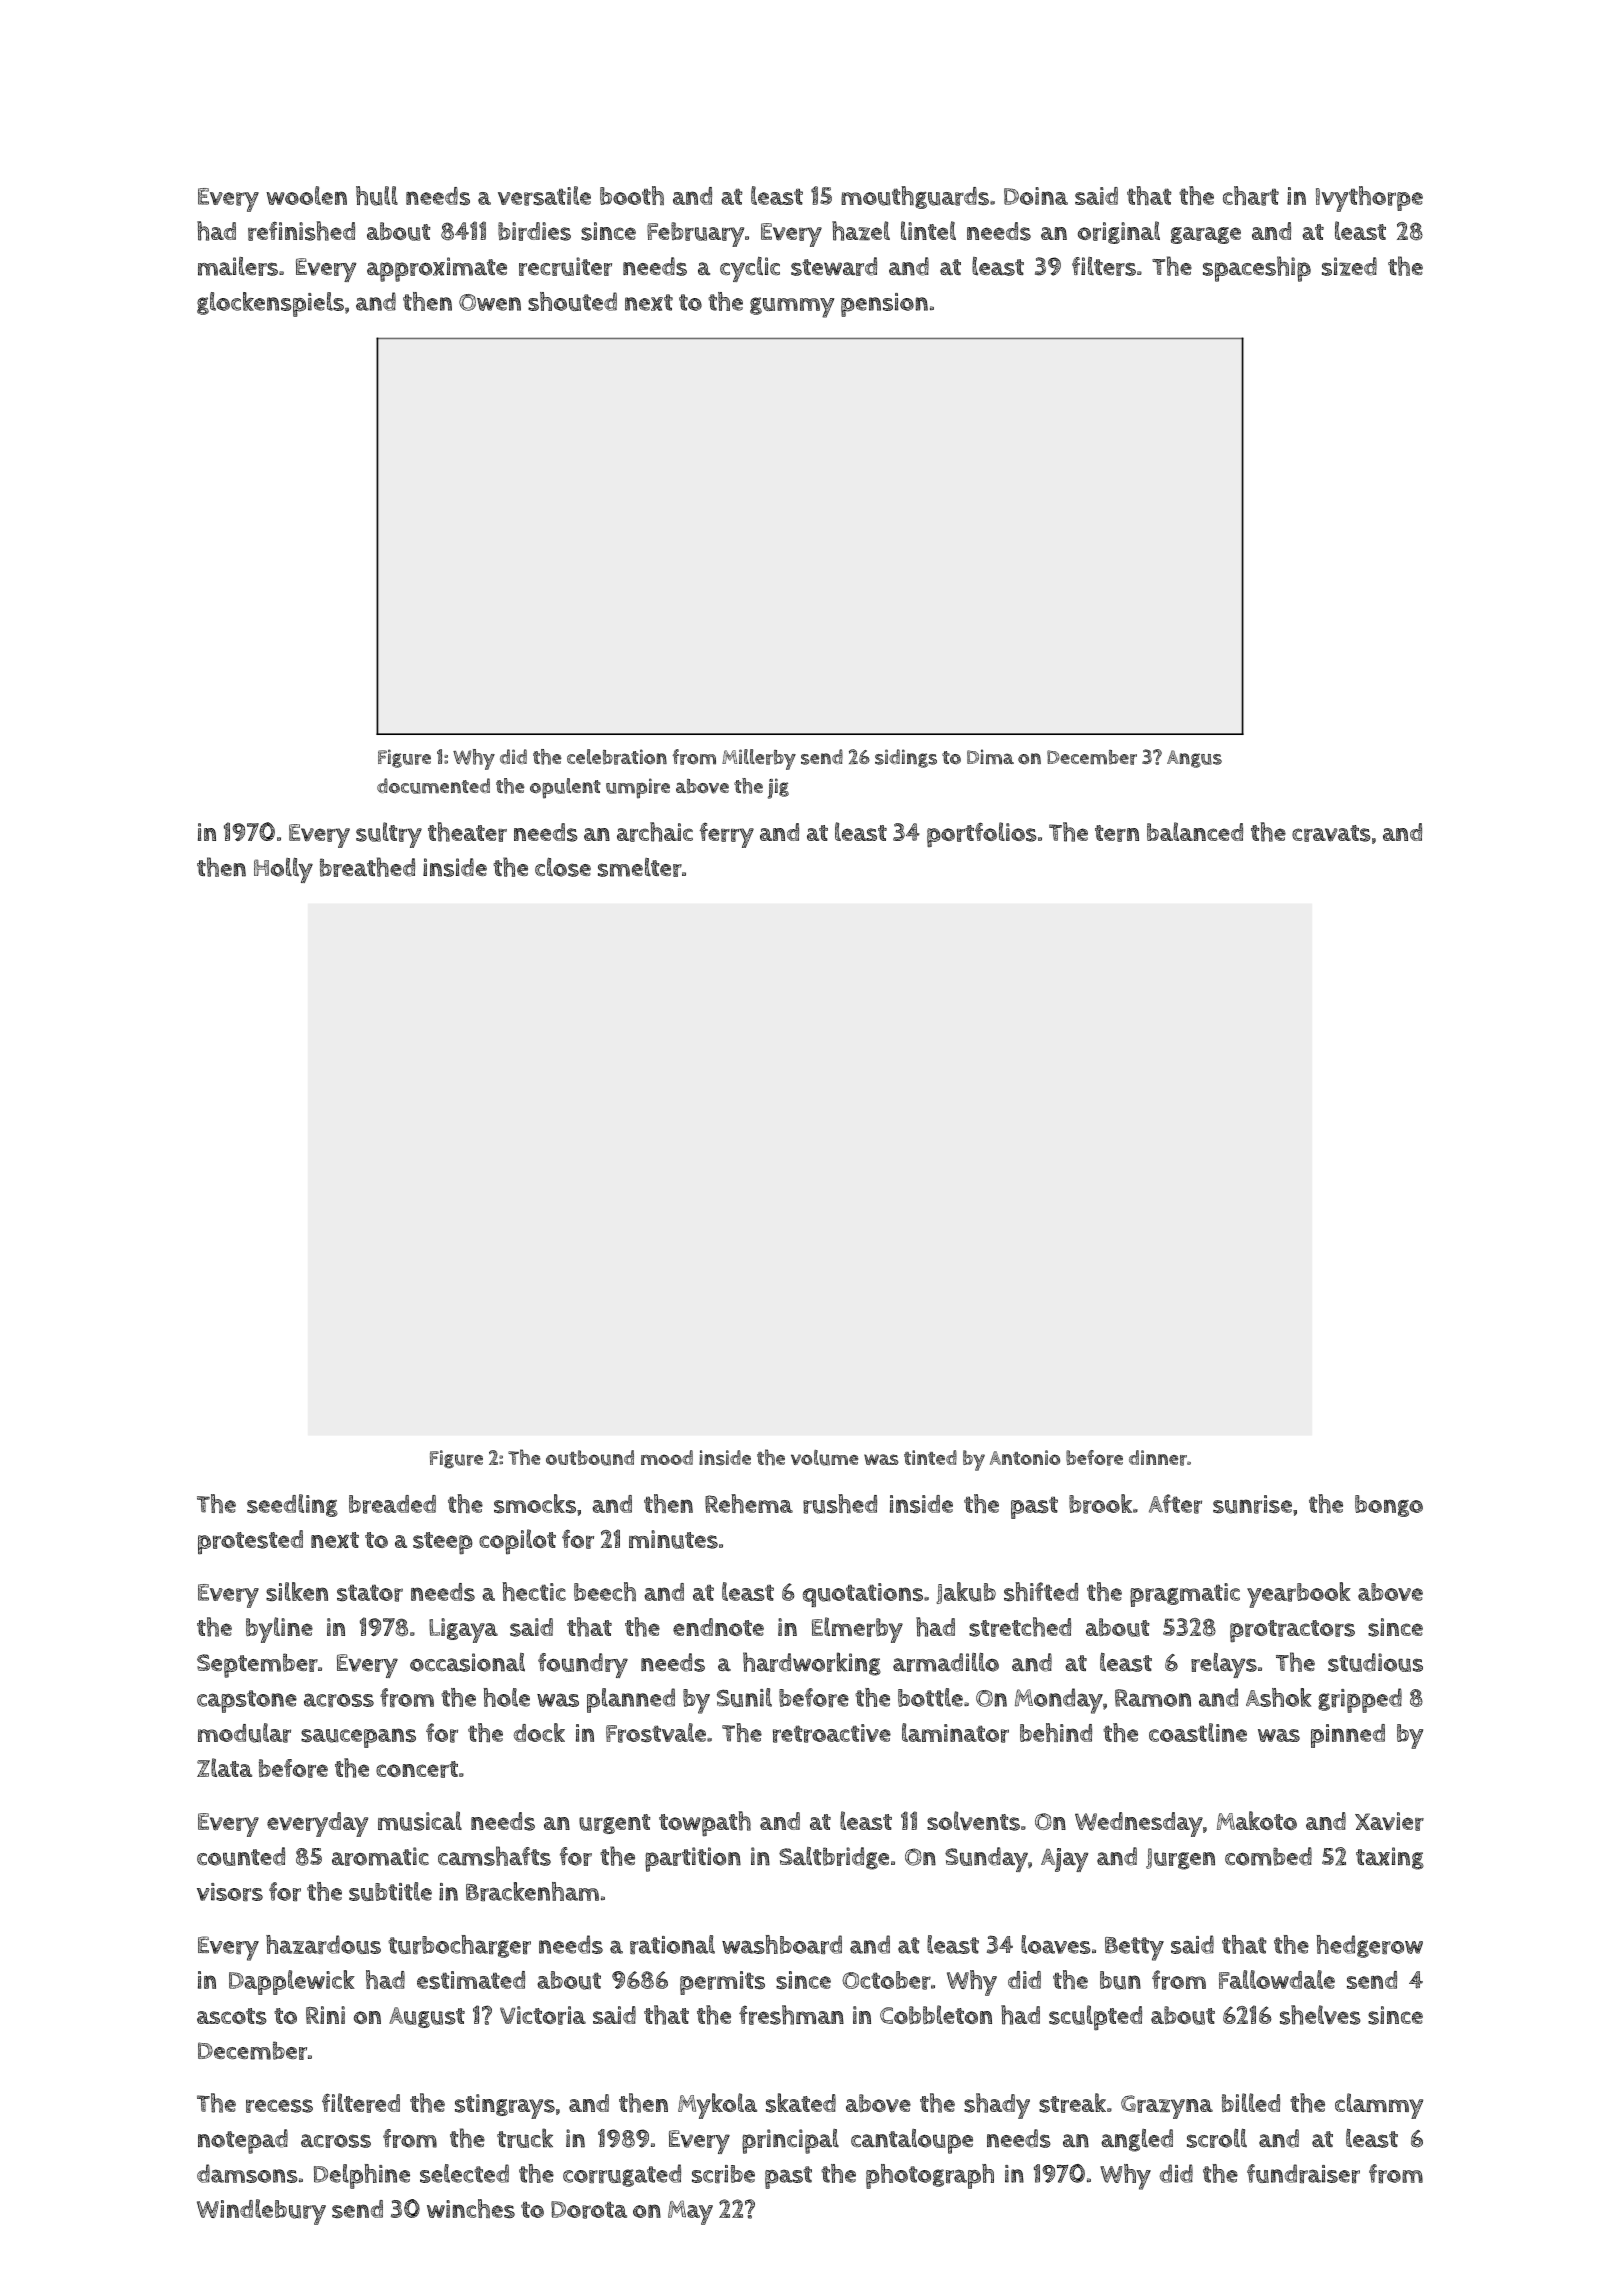 The height and width of the screenshot is (2292, 1620). Describe the element at coordinates (471, 1980) in the screenshot. I see `estimated` at that location.
